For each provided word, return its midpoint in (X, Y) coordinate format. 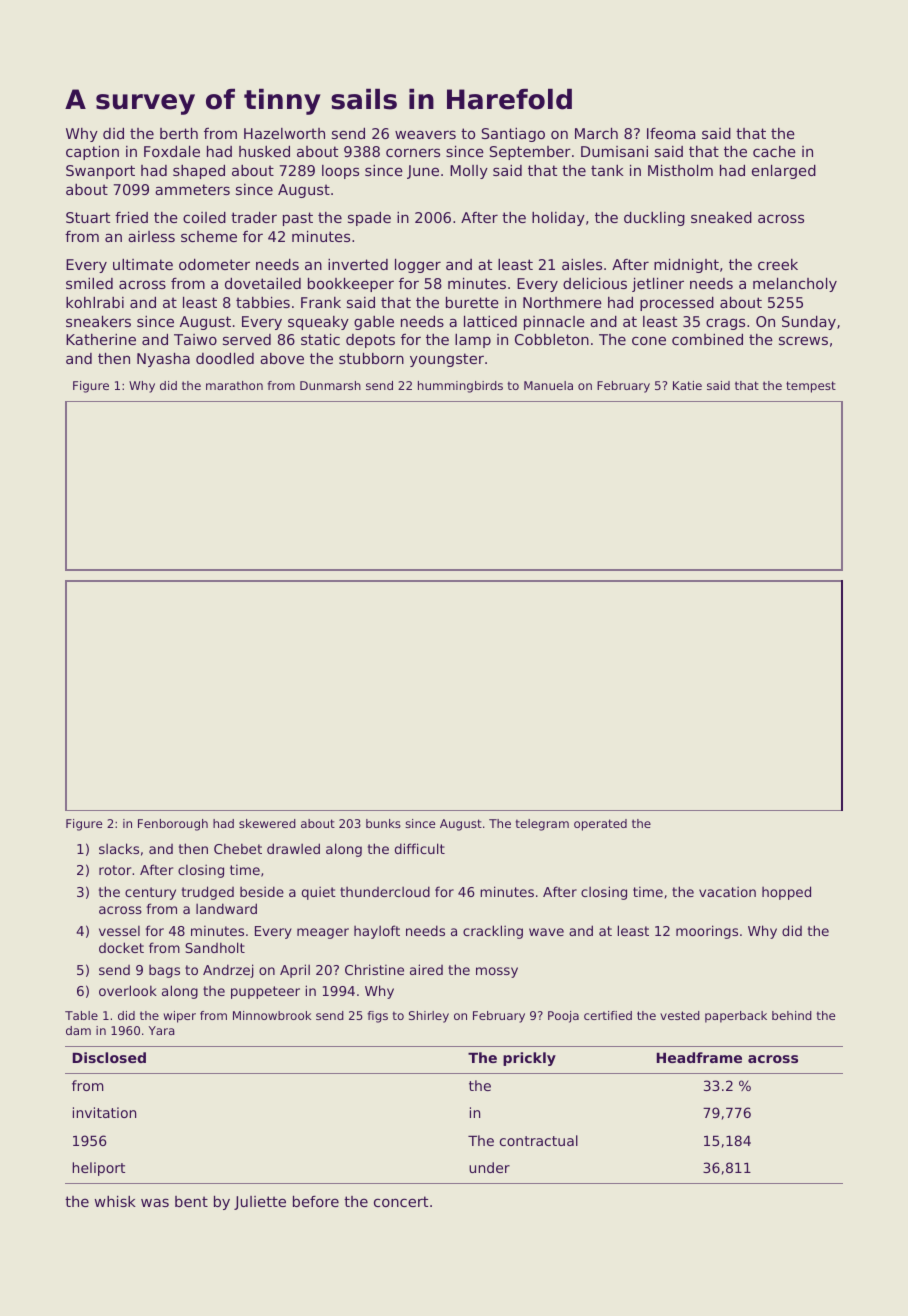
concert (401, 1201)
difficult (420, 848)
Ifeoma (671, 133)
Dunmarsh (330, 385)
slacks (119, 848)
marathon (234, 385)
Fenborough (173, 825)
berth (179, 133)
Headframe (699, 1057)
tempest (811, 387)
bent (191, 1201)
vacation (727, 891)
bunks (383, 823)
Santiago (513, 135)
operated (600, 825)
